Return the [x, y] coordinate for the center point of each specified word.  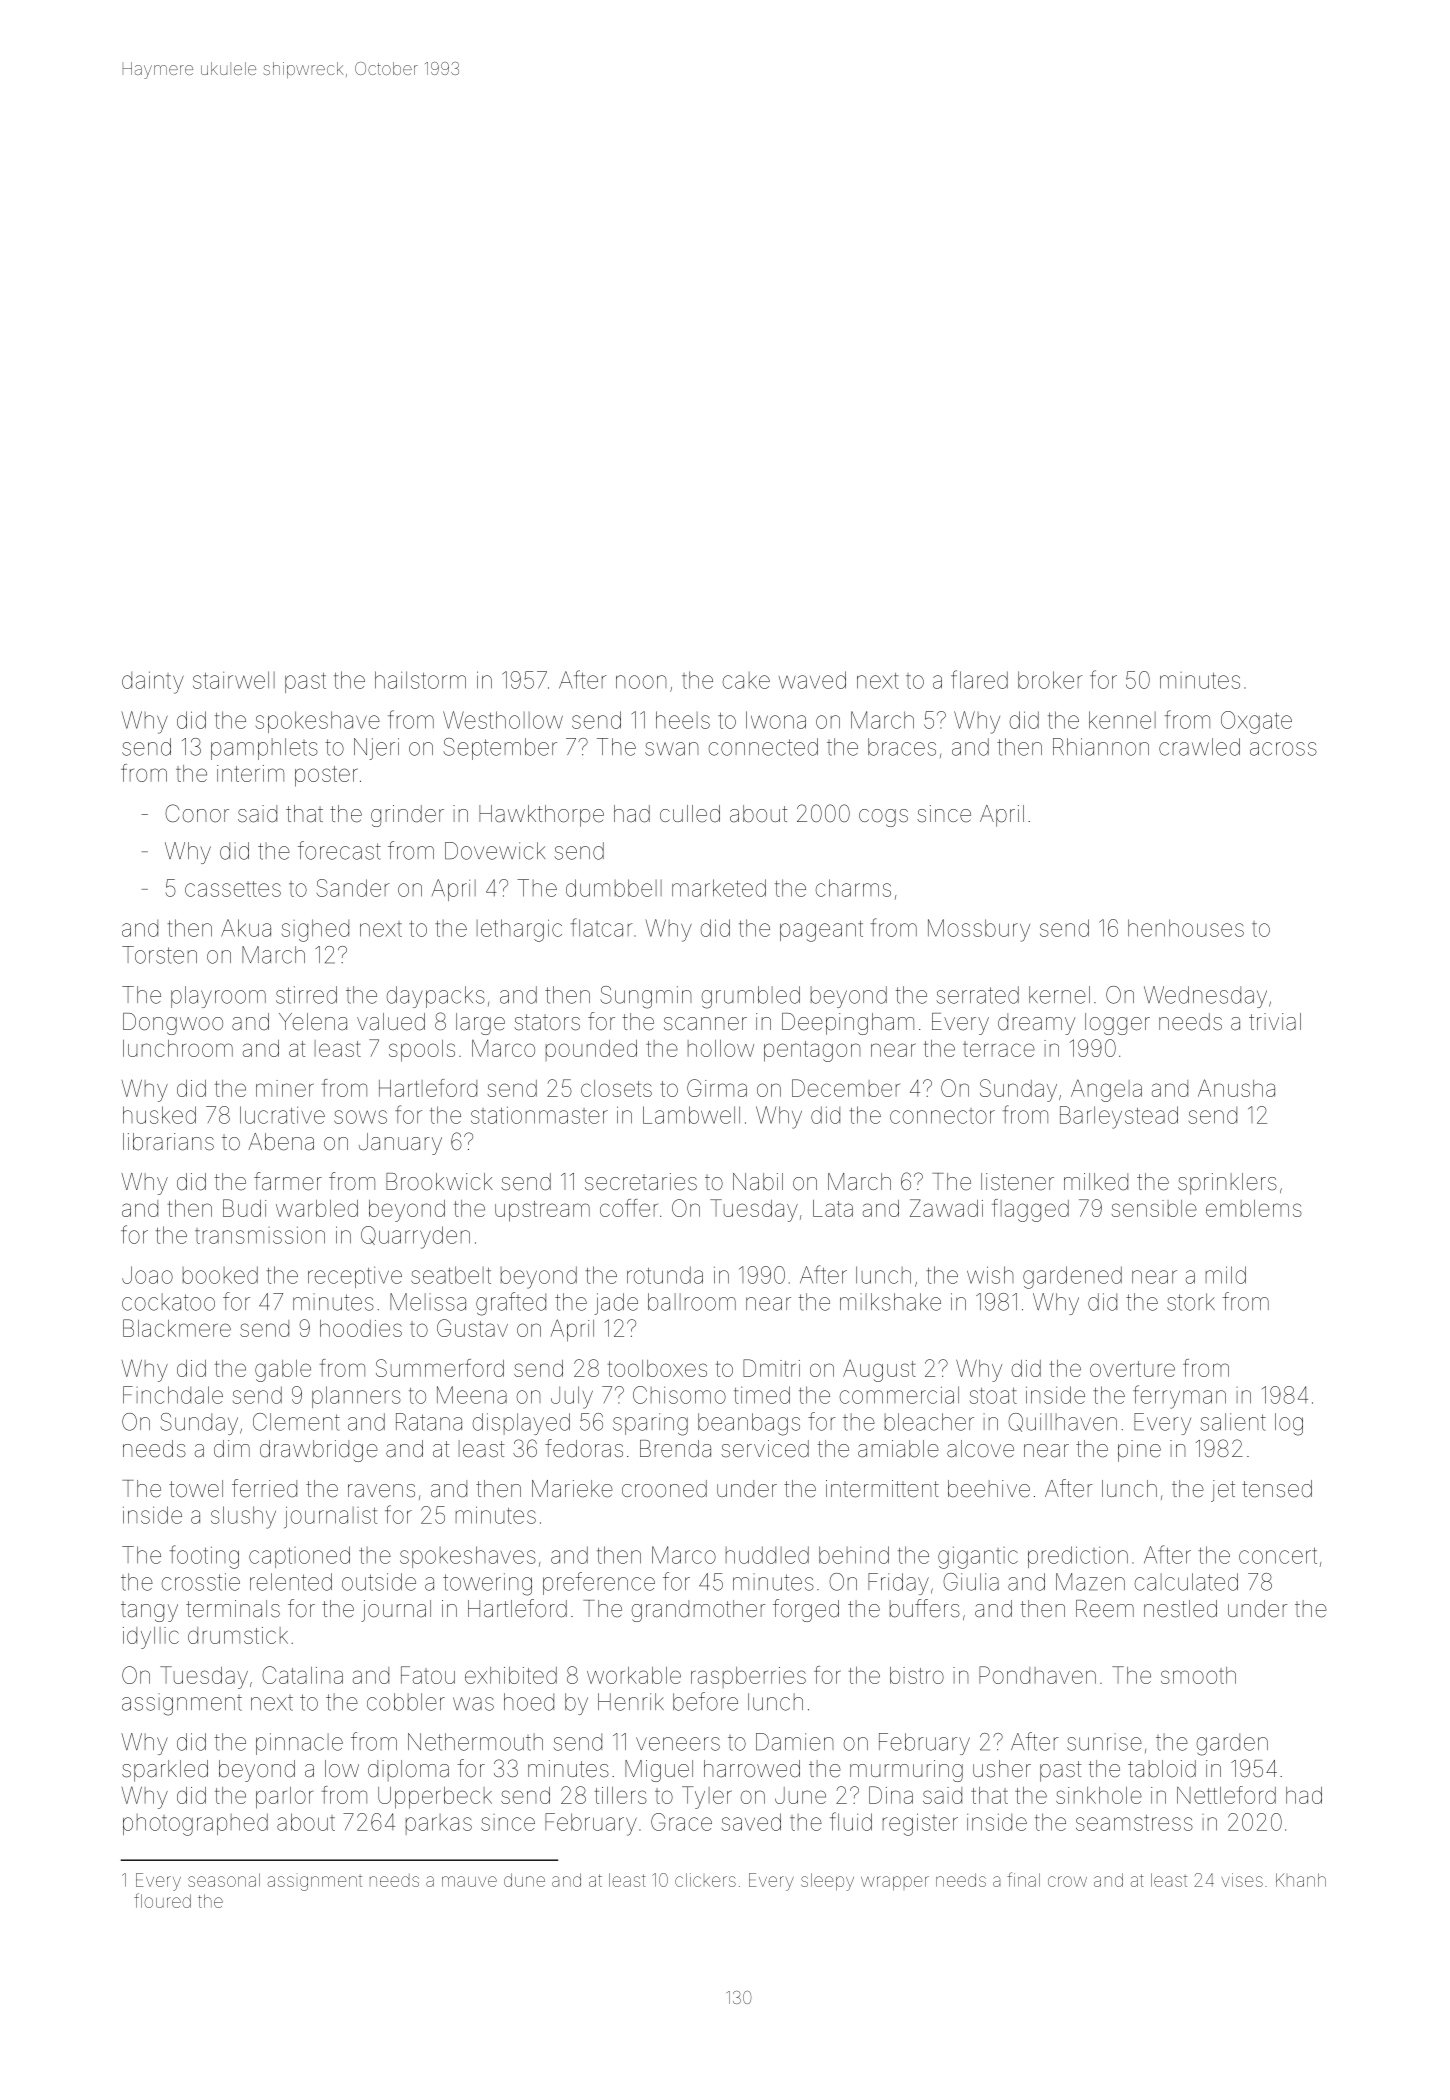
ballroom [692, 1302]
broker [1050, 680]
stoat [993, 1396]
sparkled [165, 1771]
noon [641, 682]
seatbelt [451, 1275]
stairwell [234, 680]
